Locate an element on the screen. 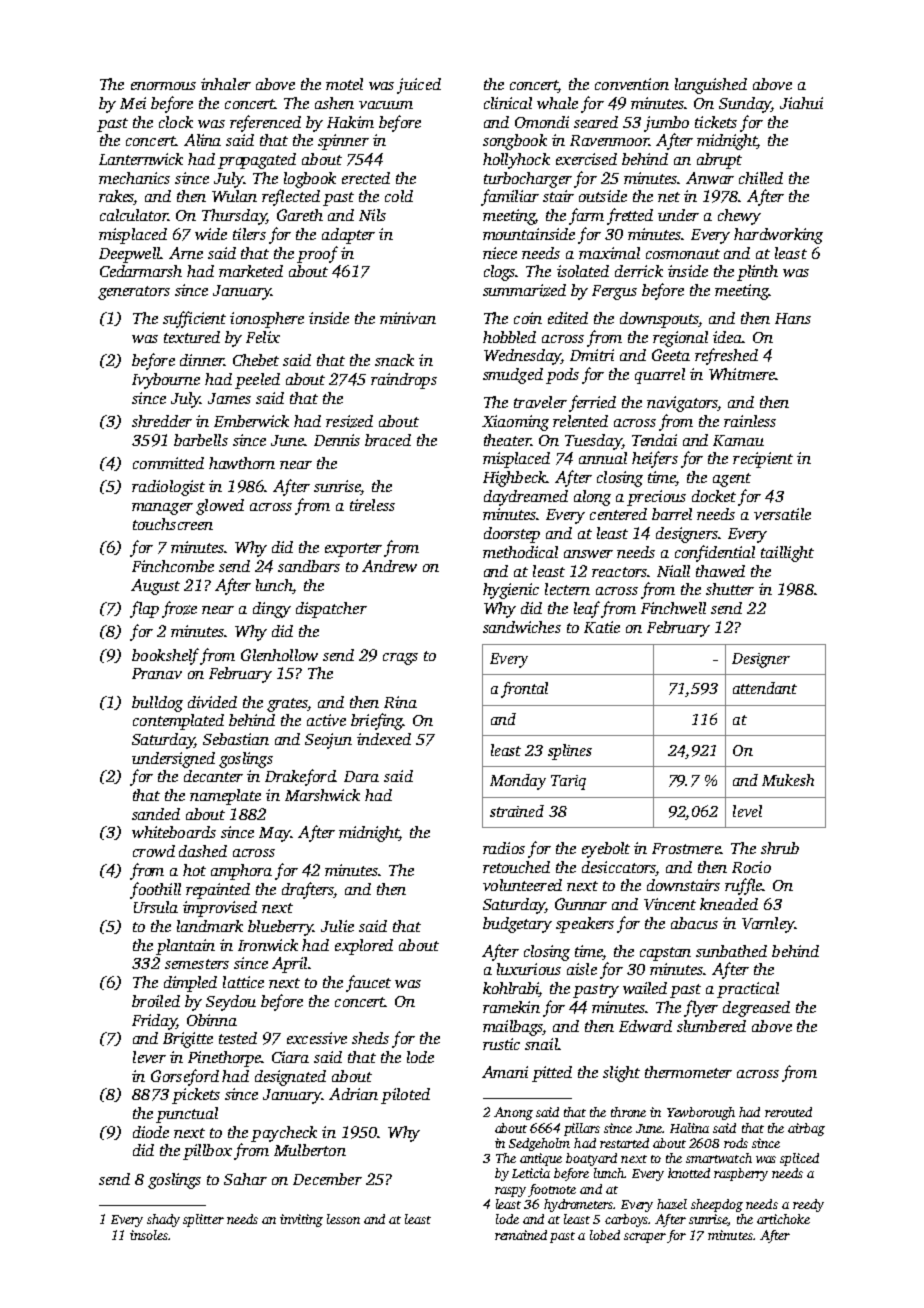 The height and width of the screenshot is (1308, 924). scraper is located at coordinates (645, 1238).
